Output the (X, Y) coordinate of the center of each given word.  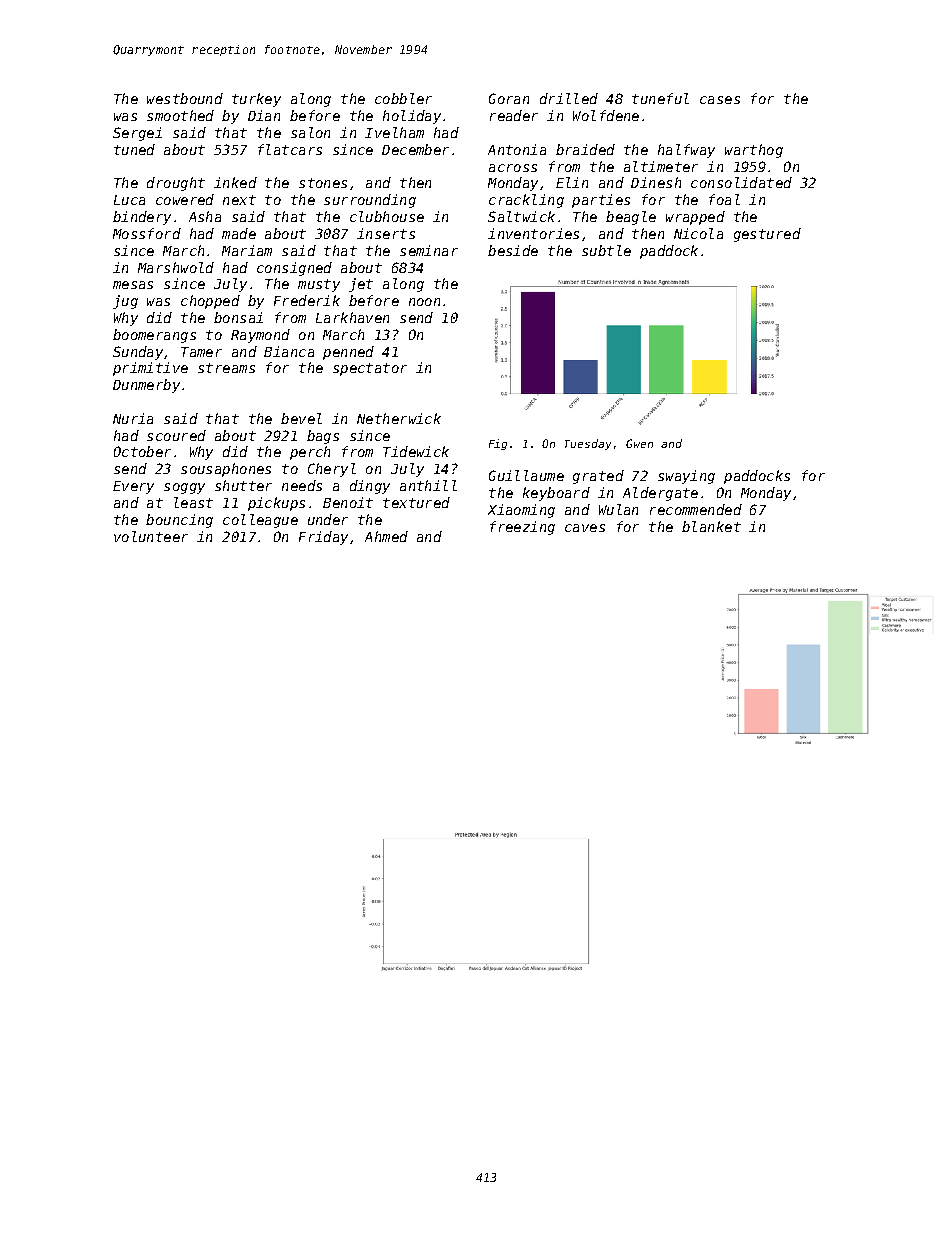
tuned (134, 149)
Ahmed (386, 536)
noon (424, 302)
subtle (606, 250)
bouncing (179, 521)
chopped (210, 302)
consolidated (741, 182)
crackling (526, 201)
